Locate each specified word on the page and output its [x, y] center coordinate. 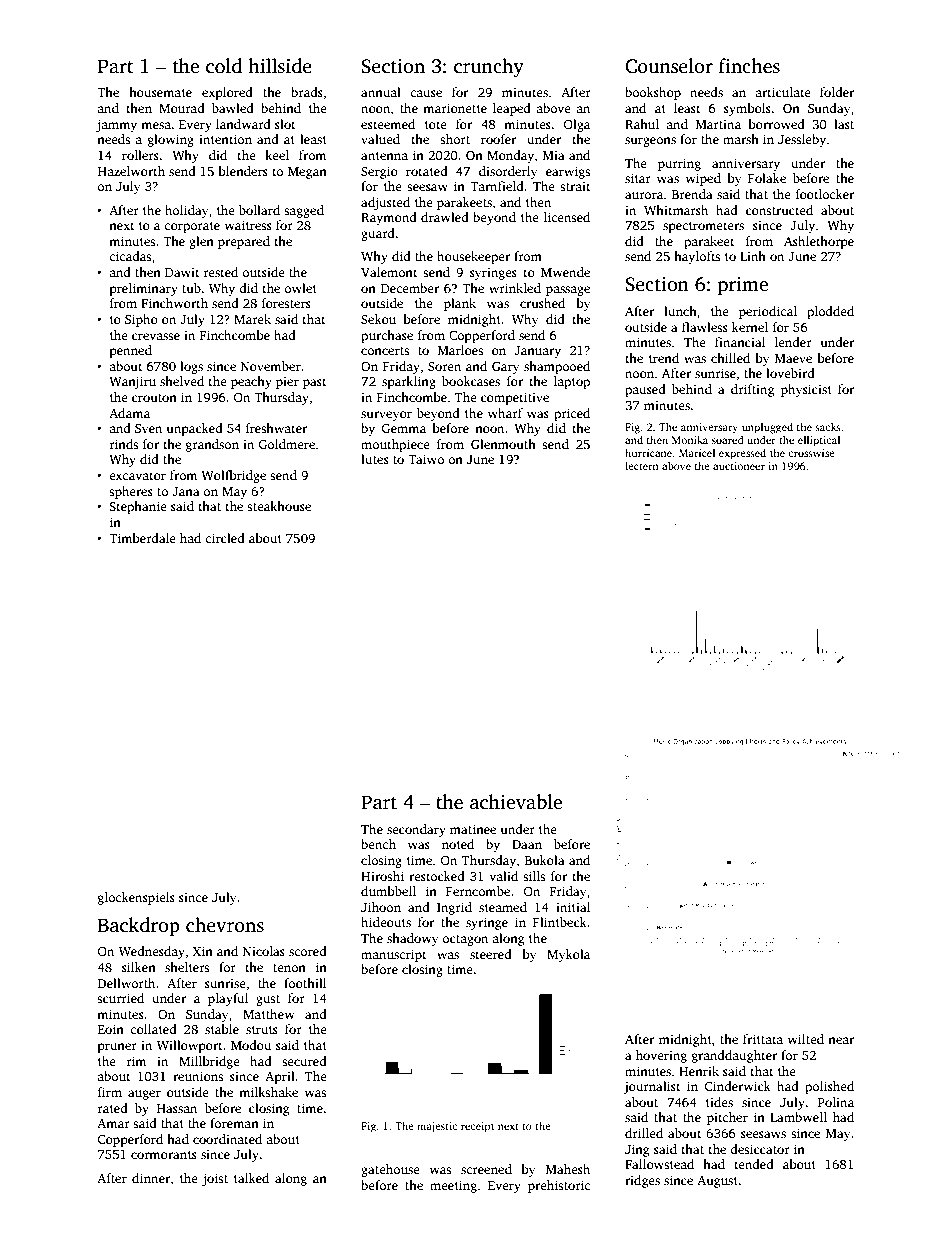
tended [754, 1164]
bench [378, 844]
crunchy [489, 68]
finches [749, 66]
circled [225, 538]
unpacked [195, 429]
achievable [516, 802]
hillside [280, 66]
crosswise [811, 453]
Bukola [545, 860]
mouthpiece [395, 445]
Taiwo [426, 459]
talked [251, 1178]
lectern [642, 466]
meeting [453, 1186]
